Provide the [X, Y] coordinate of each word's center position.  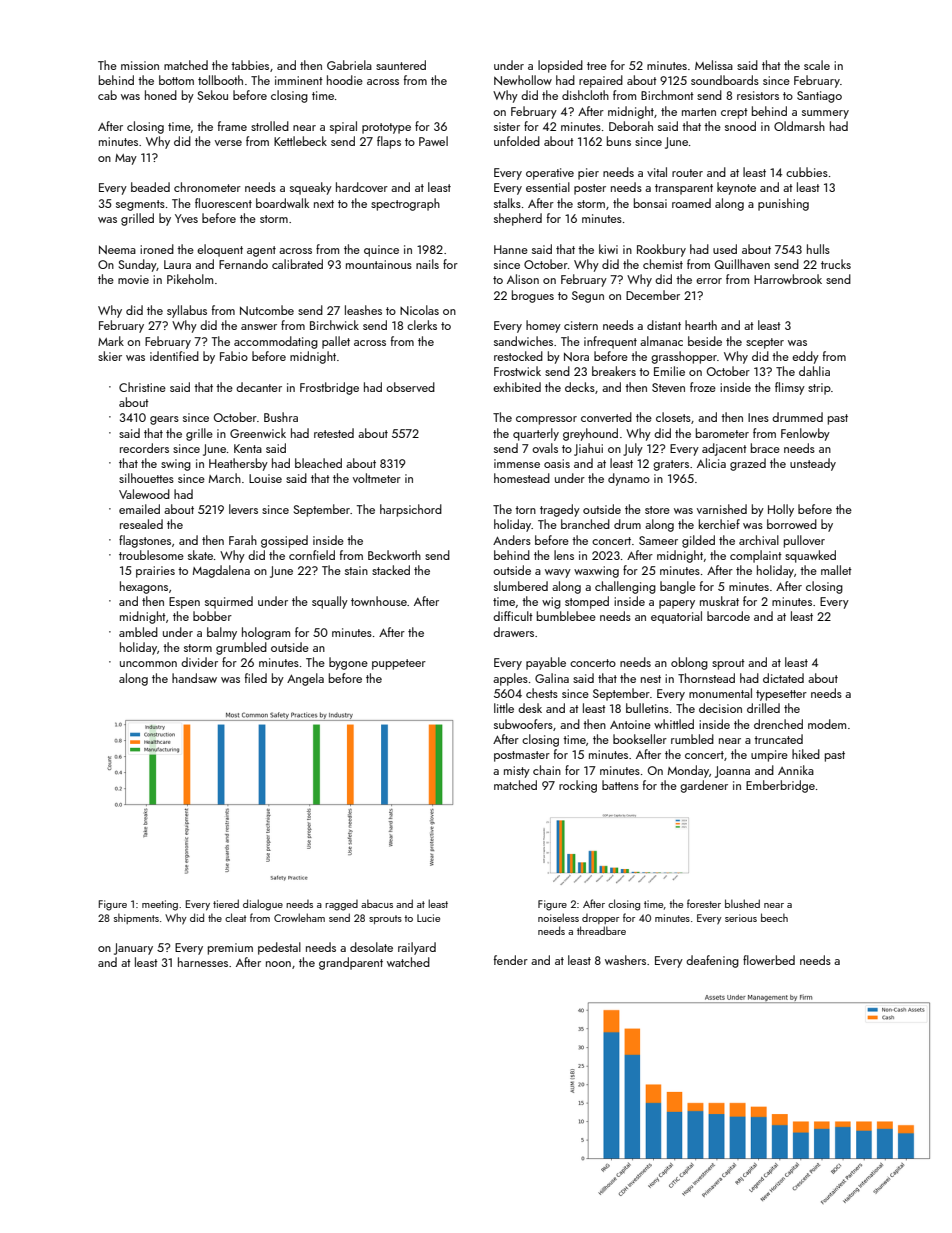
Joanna [732, 772]
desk [530, 708]
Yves [186, 218]
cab [107, 95]
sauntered [401, 65]
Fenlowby [805, 434]
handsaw [194, 678]
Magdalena [221, 571]
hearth [701, 325]
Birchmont [667, 95]
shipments [136, 918]
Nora [576, 356]
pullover [804, 541]
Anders [512, 540]
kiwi [608, 249]
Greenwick [258, 433]
